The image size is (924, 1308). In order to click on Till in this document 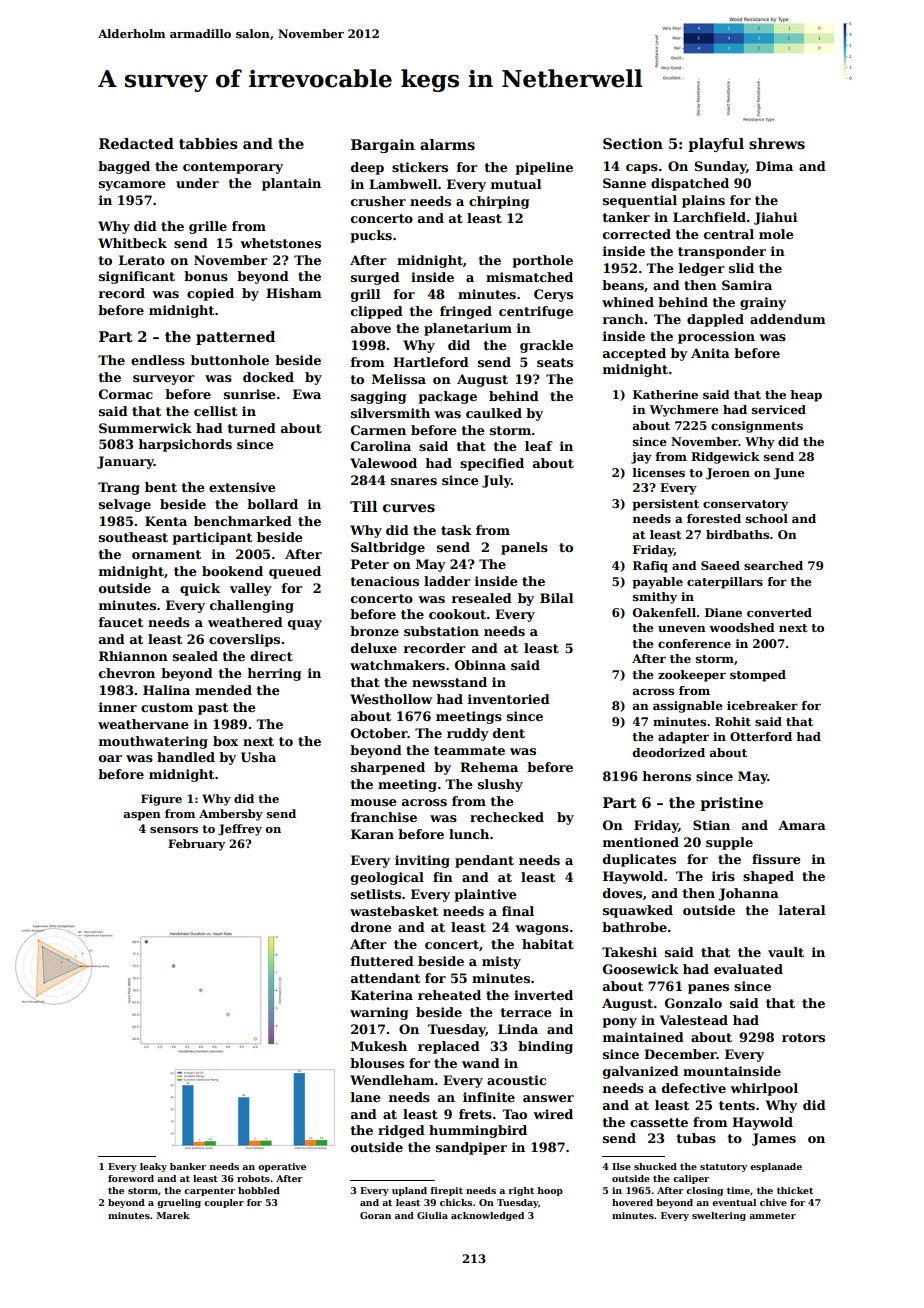, I will do `click(363, 506)`.
